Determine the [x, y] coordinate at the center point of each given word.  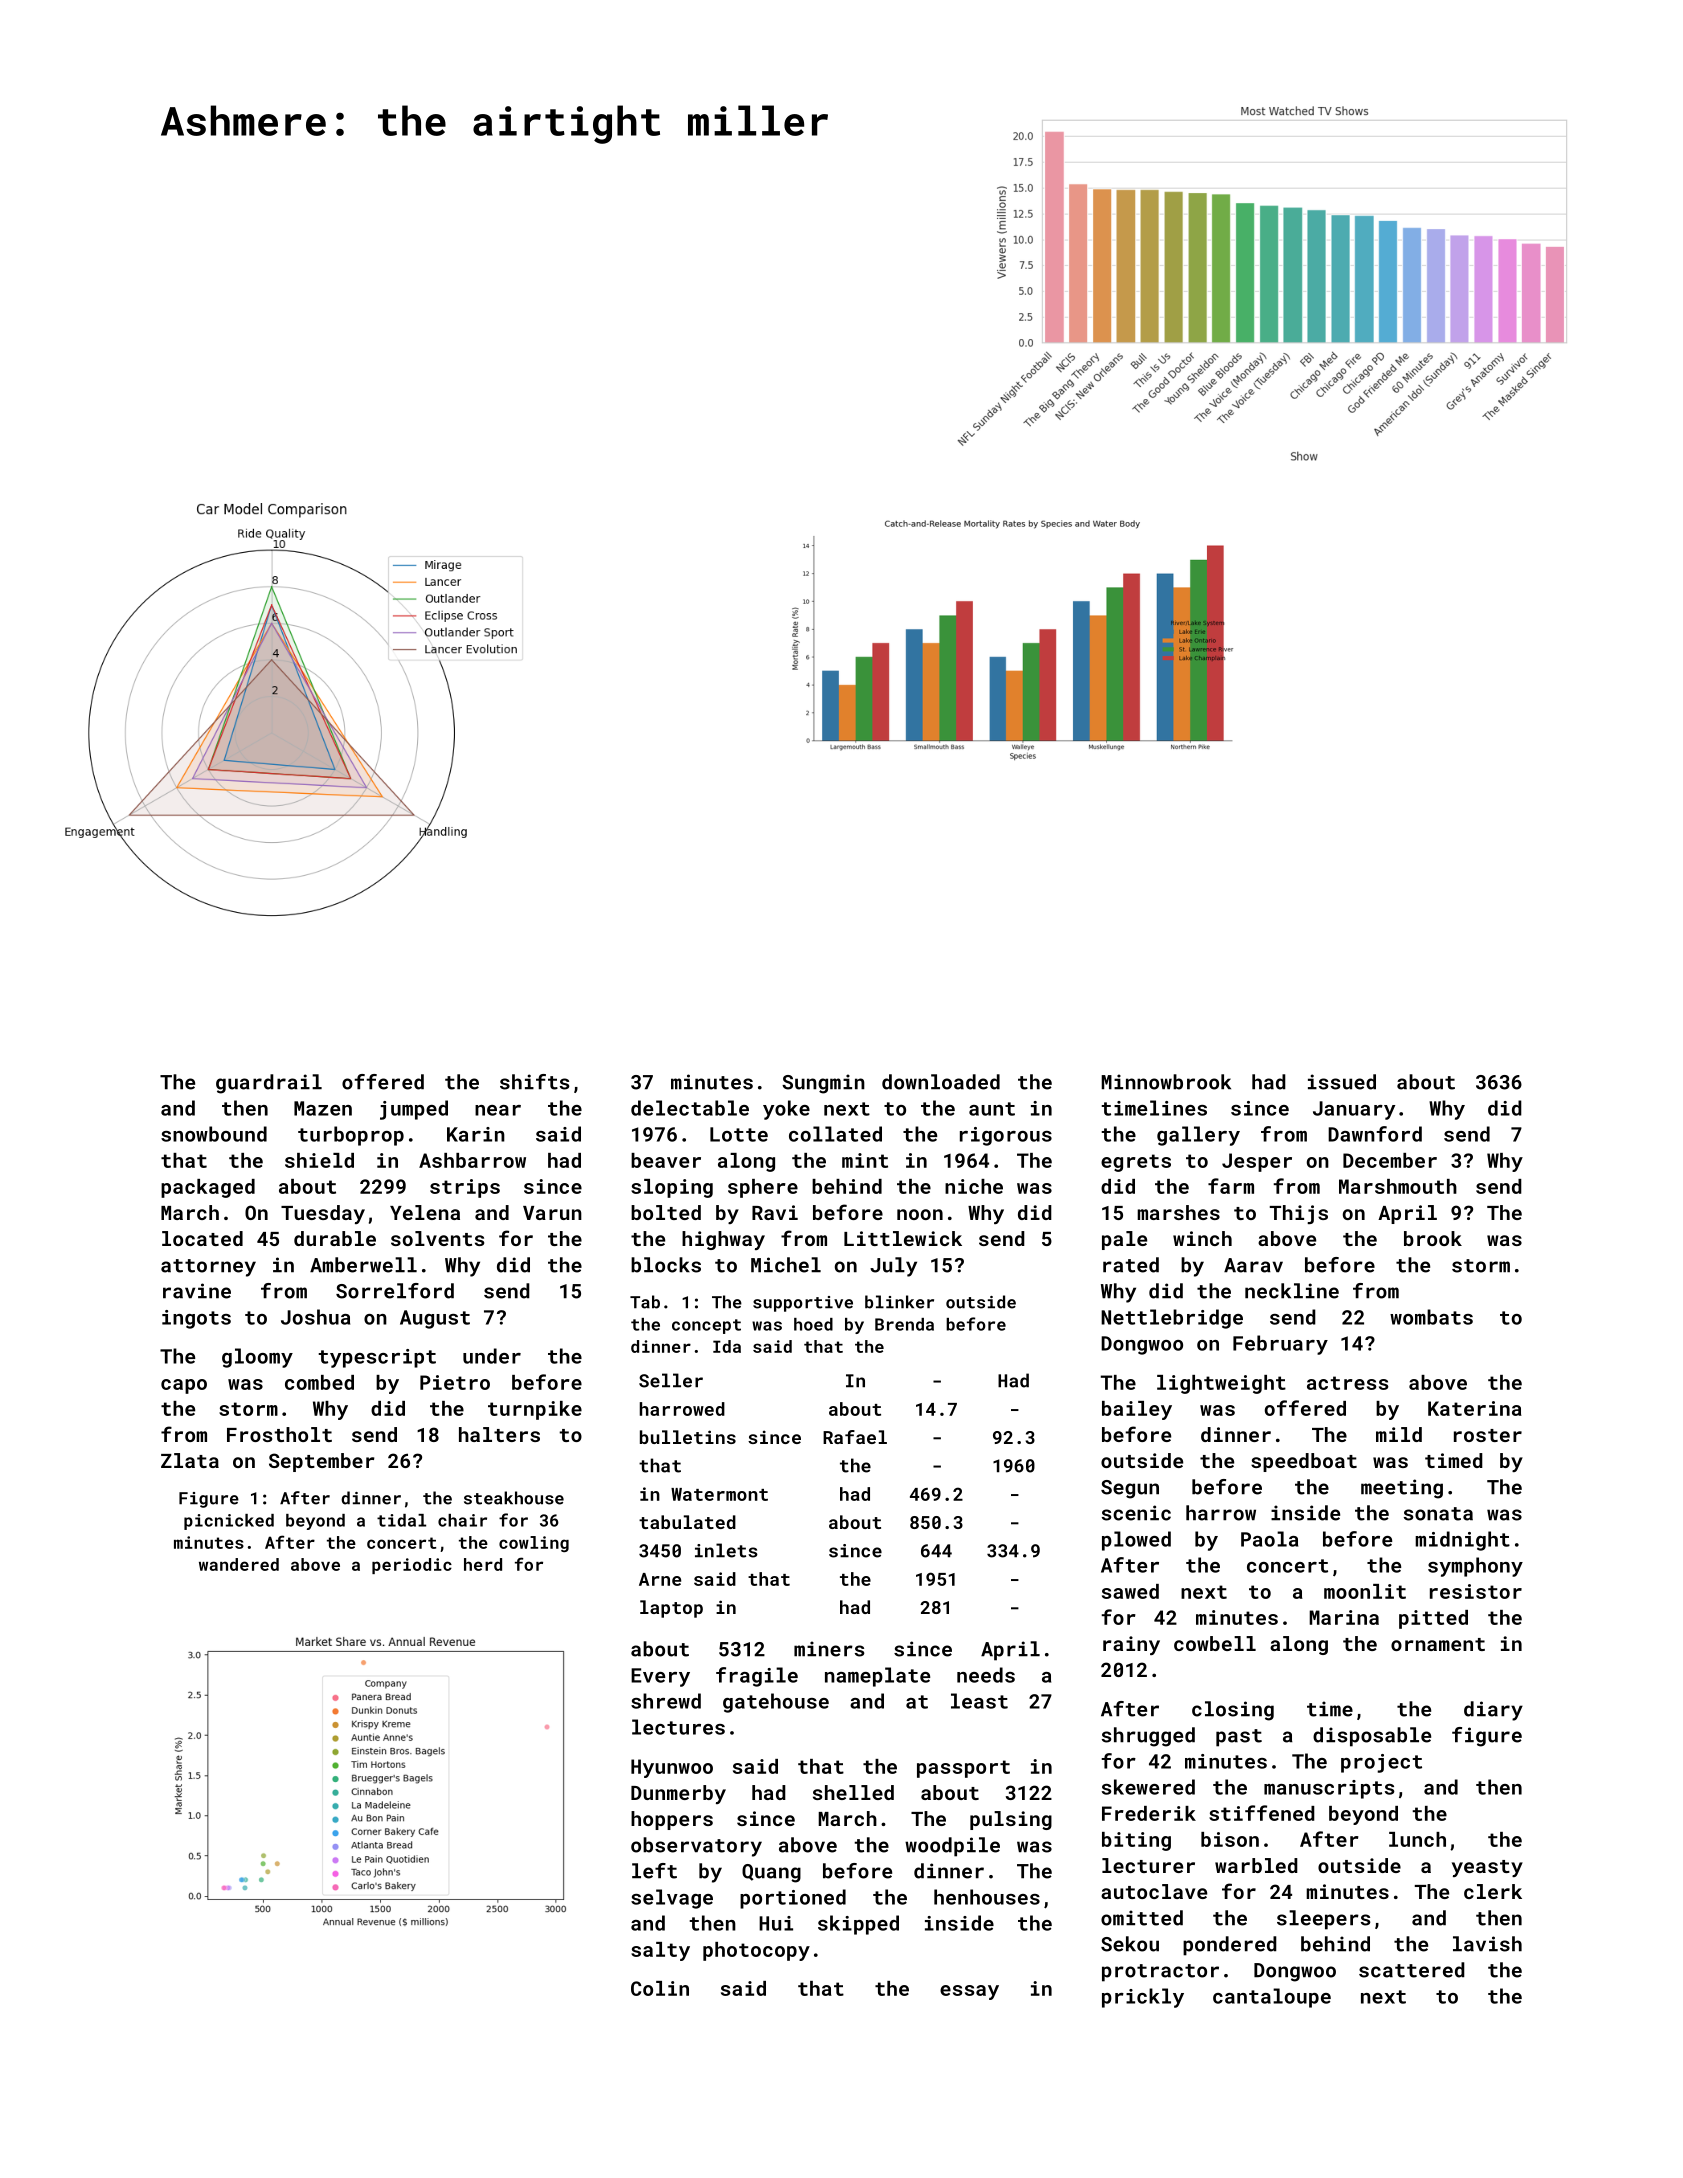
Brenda [904, 1324]
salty [660, 1951]
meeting [1402, 1489]
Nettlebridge [1172, 1319]
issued [1342, 1082]
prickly [1143, 1998]
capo [184, 1386]
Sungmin [823, 1084]
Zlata [190, 1460]
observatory [696, 1847]
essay [969, 1992]
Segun [1130, 1489]
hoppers [672, 1820]
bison [1230, 1839]
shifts [535, 1082]
